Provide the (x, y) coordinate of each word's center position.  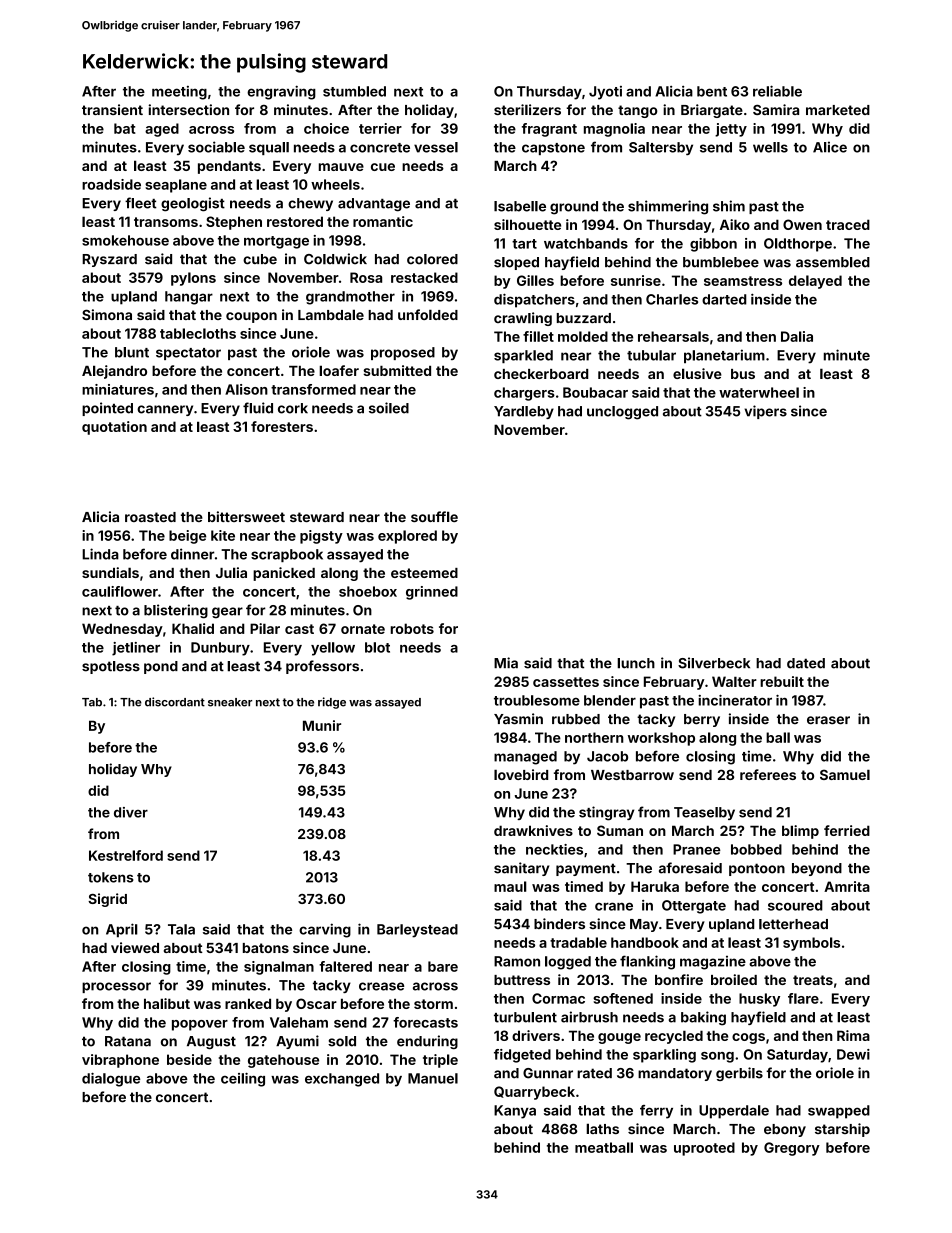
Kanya (515, 1112)
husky (759, 1000)
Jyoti (605, 93)
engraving (281, 92)
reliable (777, 91)
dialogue (111, 1080)
